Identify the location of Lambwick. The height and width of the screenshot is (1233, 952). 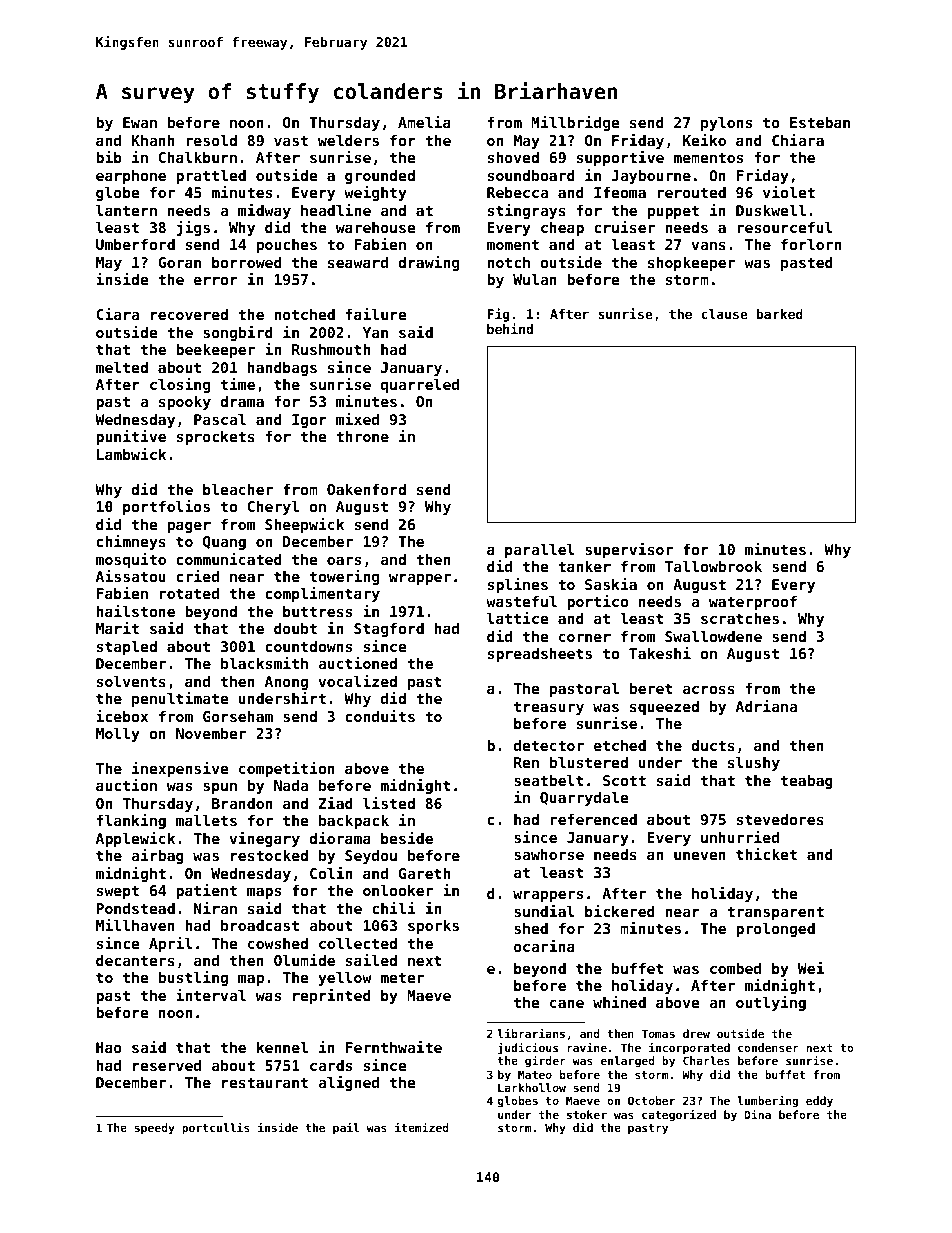
(131, 454).
